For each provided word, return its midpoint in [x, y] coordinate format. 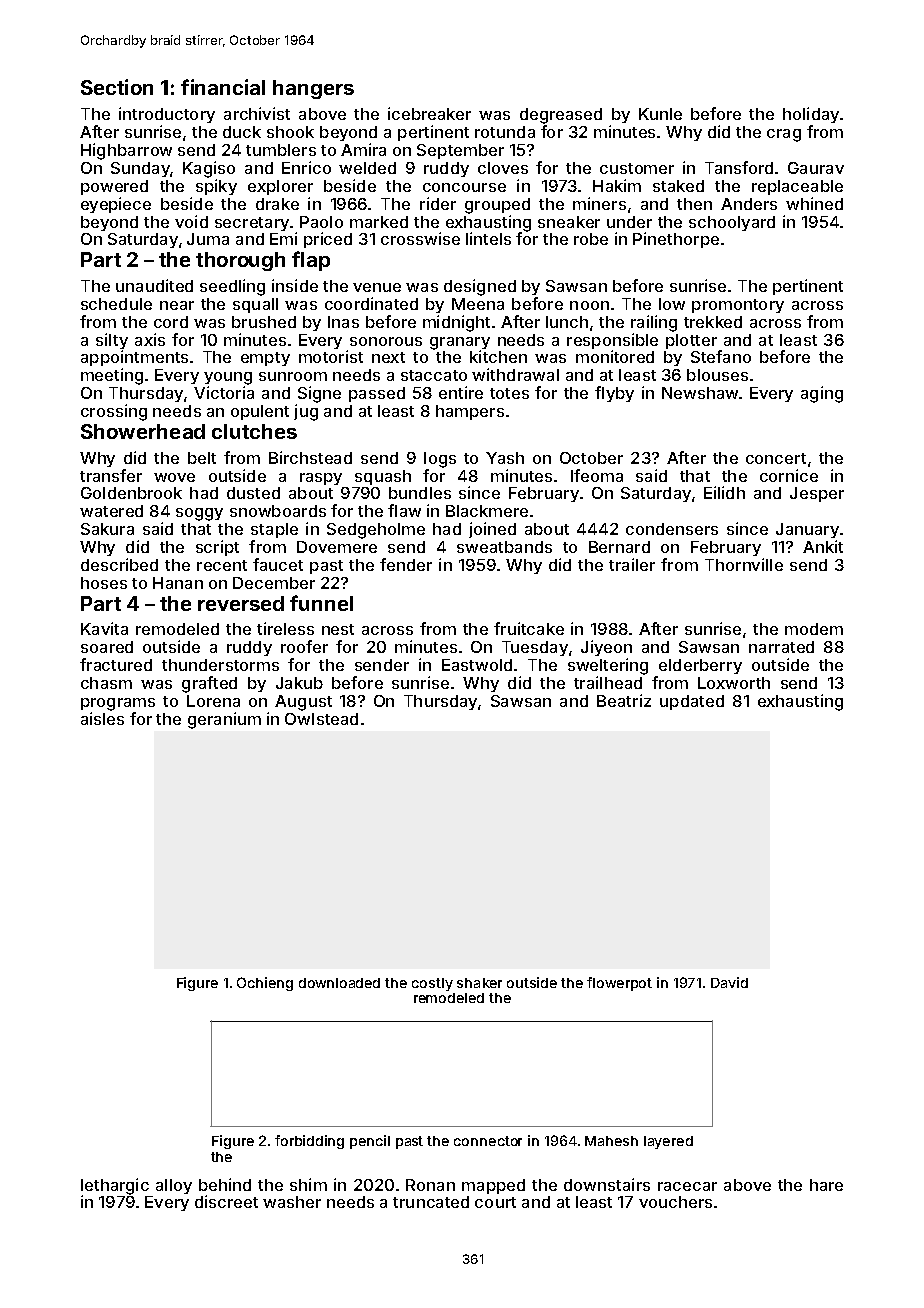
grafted [209, 684]
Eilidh [724, 492]
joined [492, 530]
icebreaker [429, 113]
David [729, 982]
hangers [313, 89]
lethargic [115, 1186]
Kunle [660, 114]
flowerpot [619, 984]
